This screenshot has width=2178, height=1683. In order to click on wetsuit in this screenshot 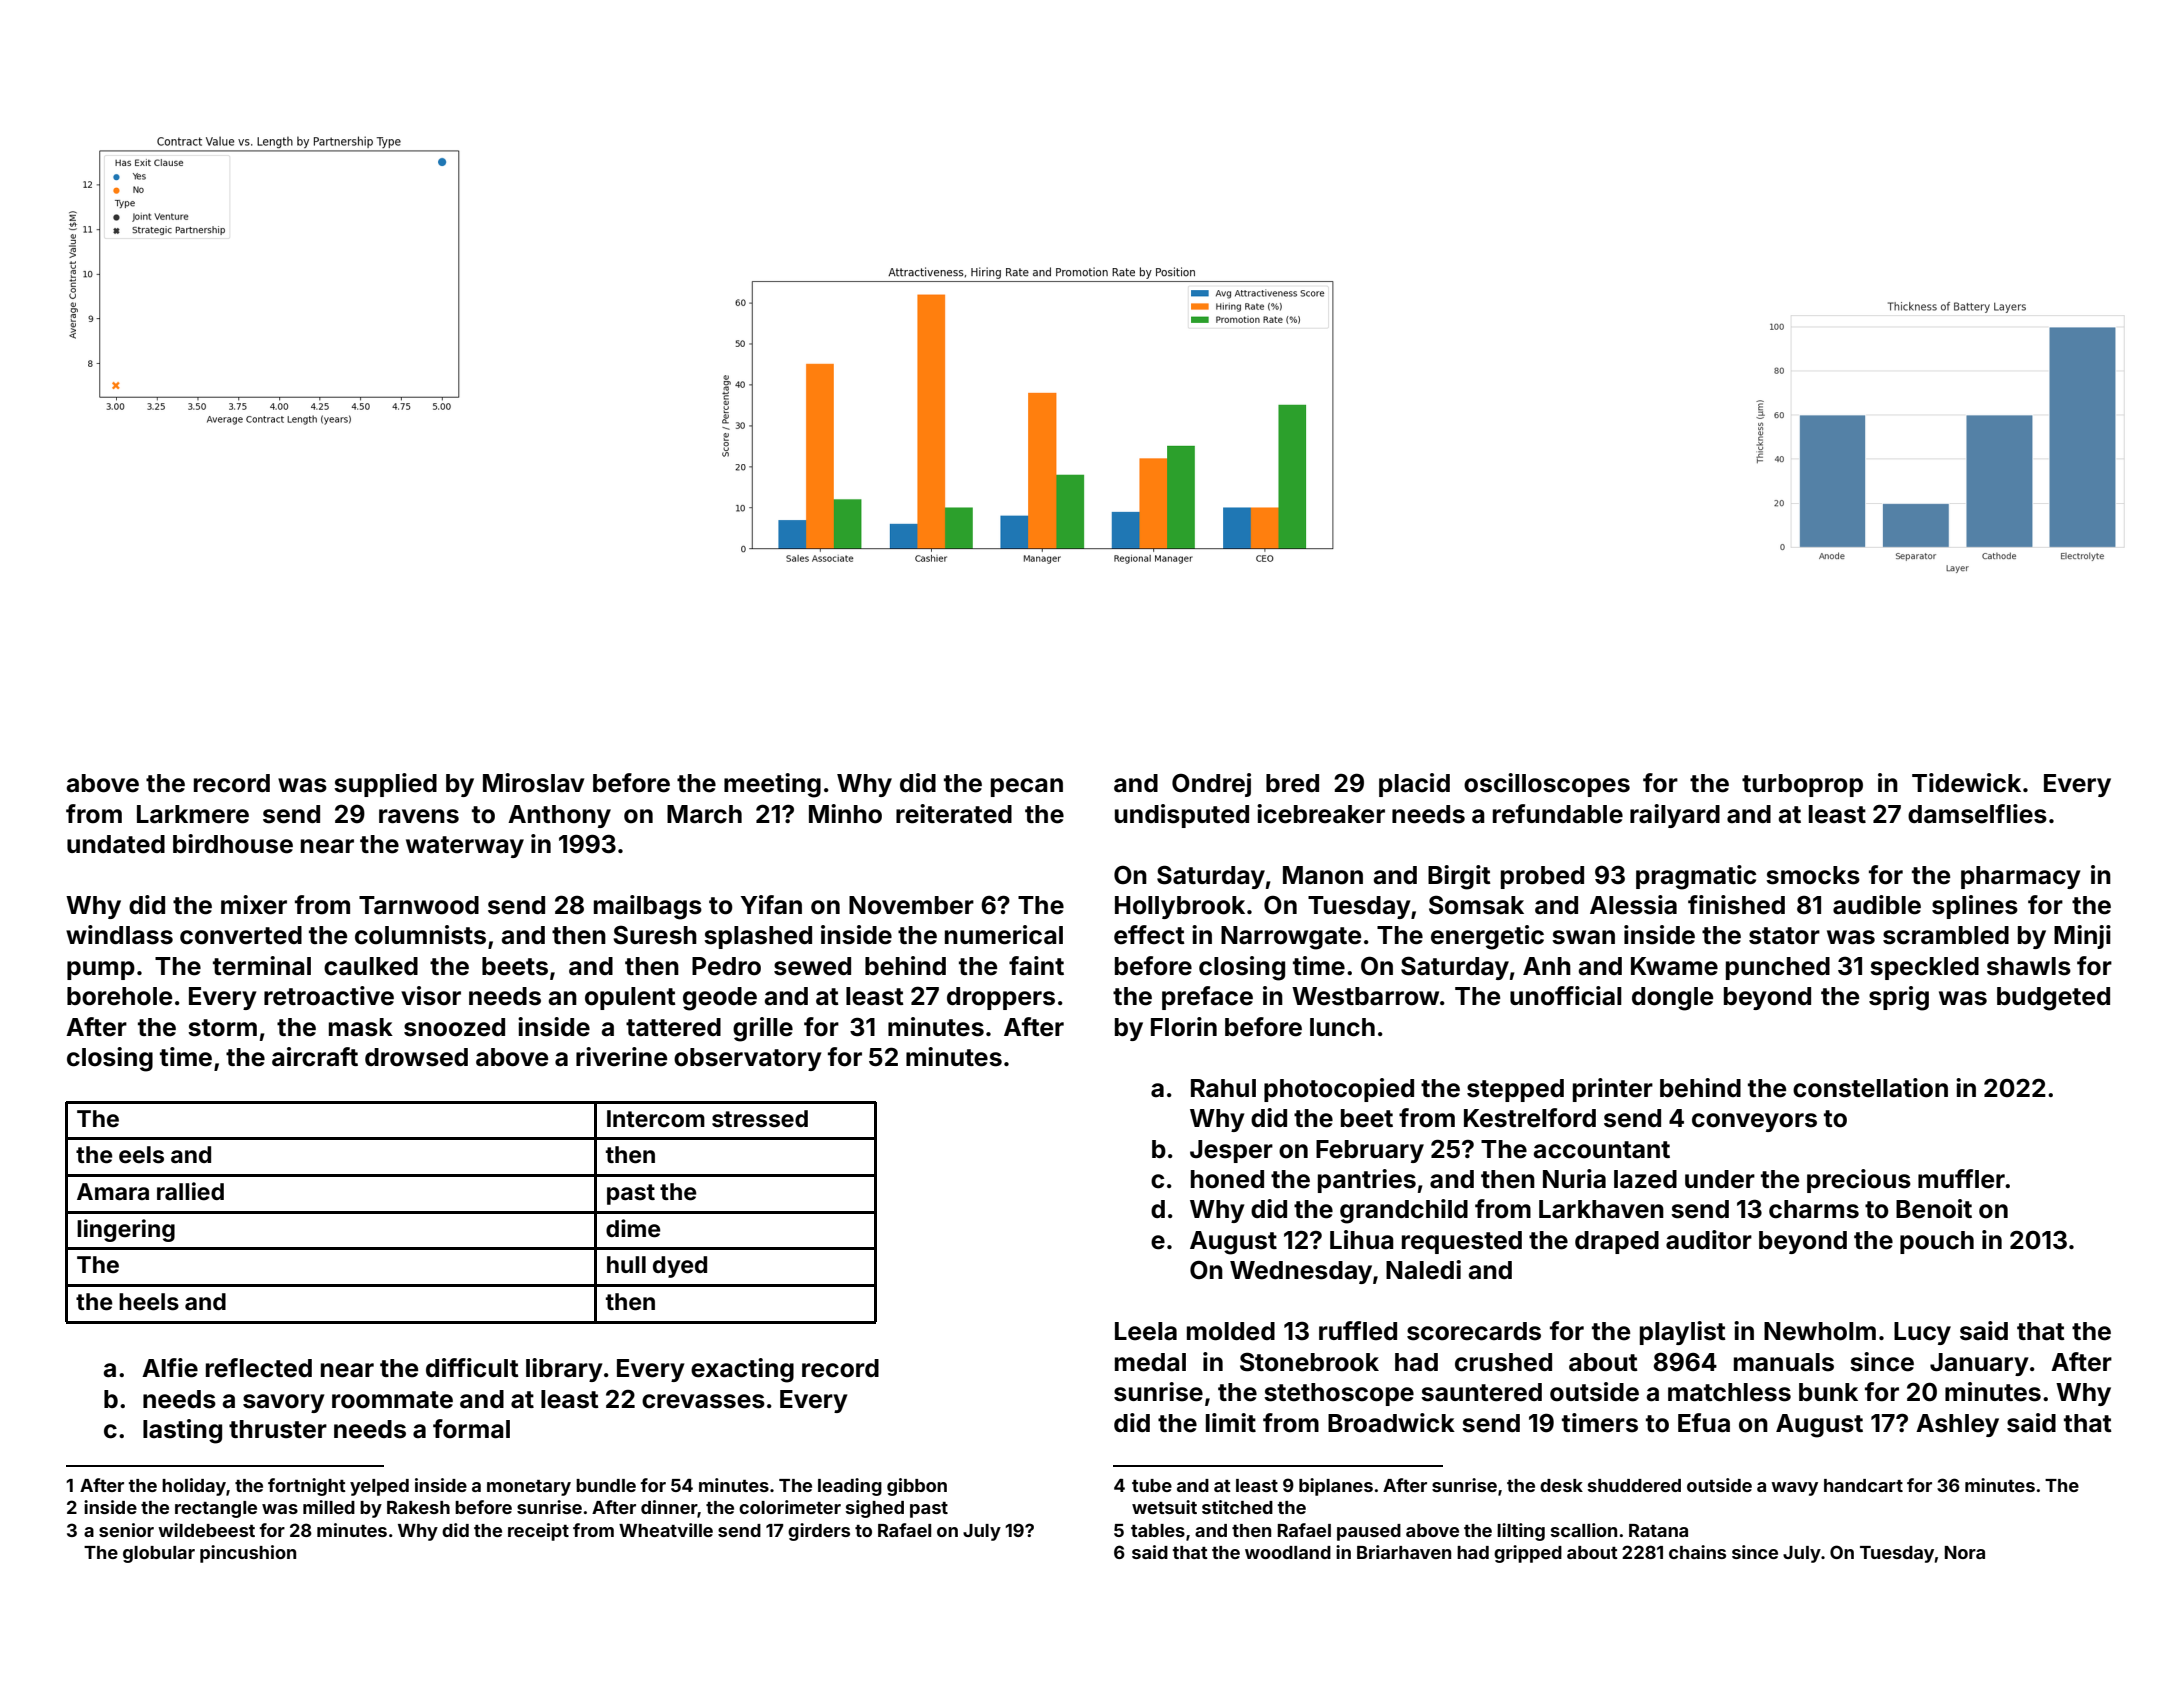, I will do `click(1164, 1507)`.
